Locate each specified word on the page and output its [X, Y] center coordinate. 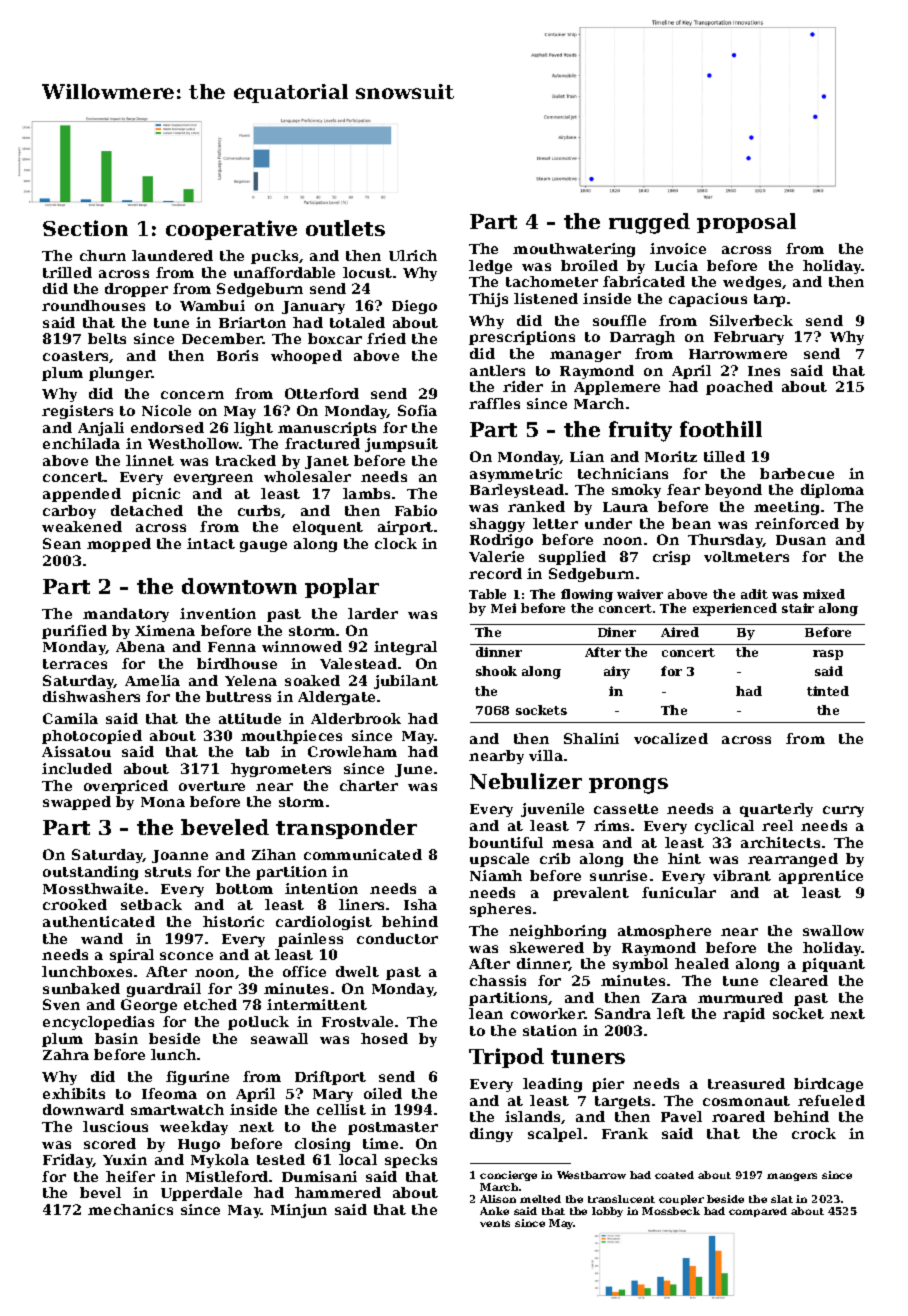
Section [85, 228]
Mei [503, 608]
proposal [746, 223]
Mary [333, 1095]
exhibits [74, 1093]
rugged [649, 223]
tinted [828, 691]
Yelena [251, 680]
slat [782, 1199]
